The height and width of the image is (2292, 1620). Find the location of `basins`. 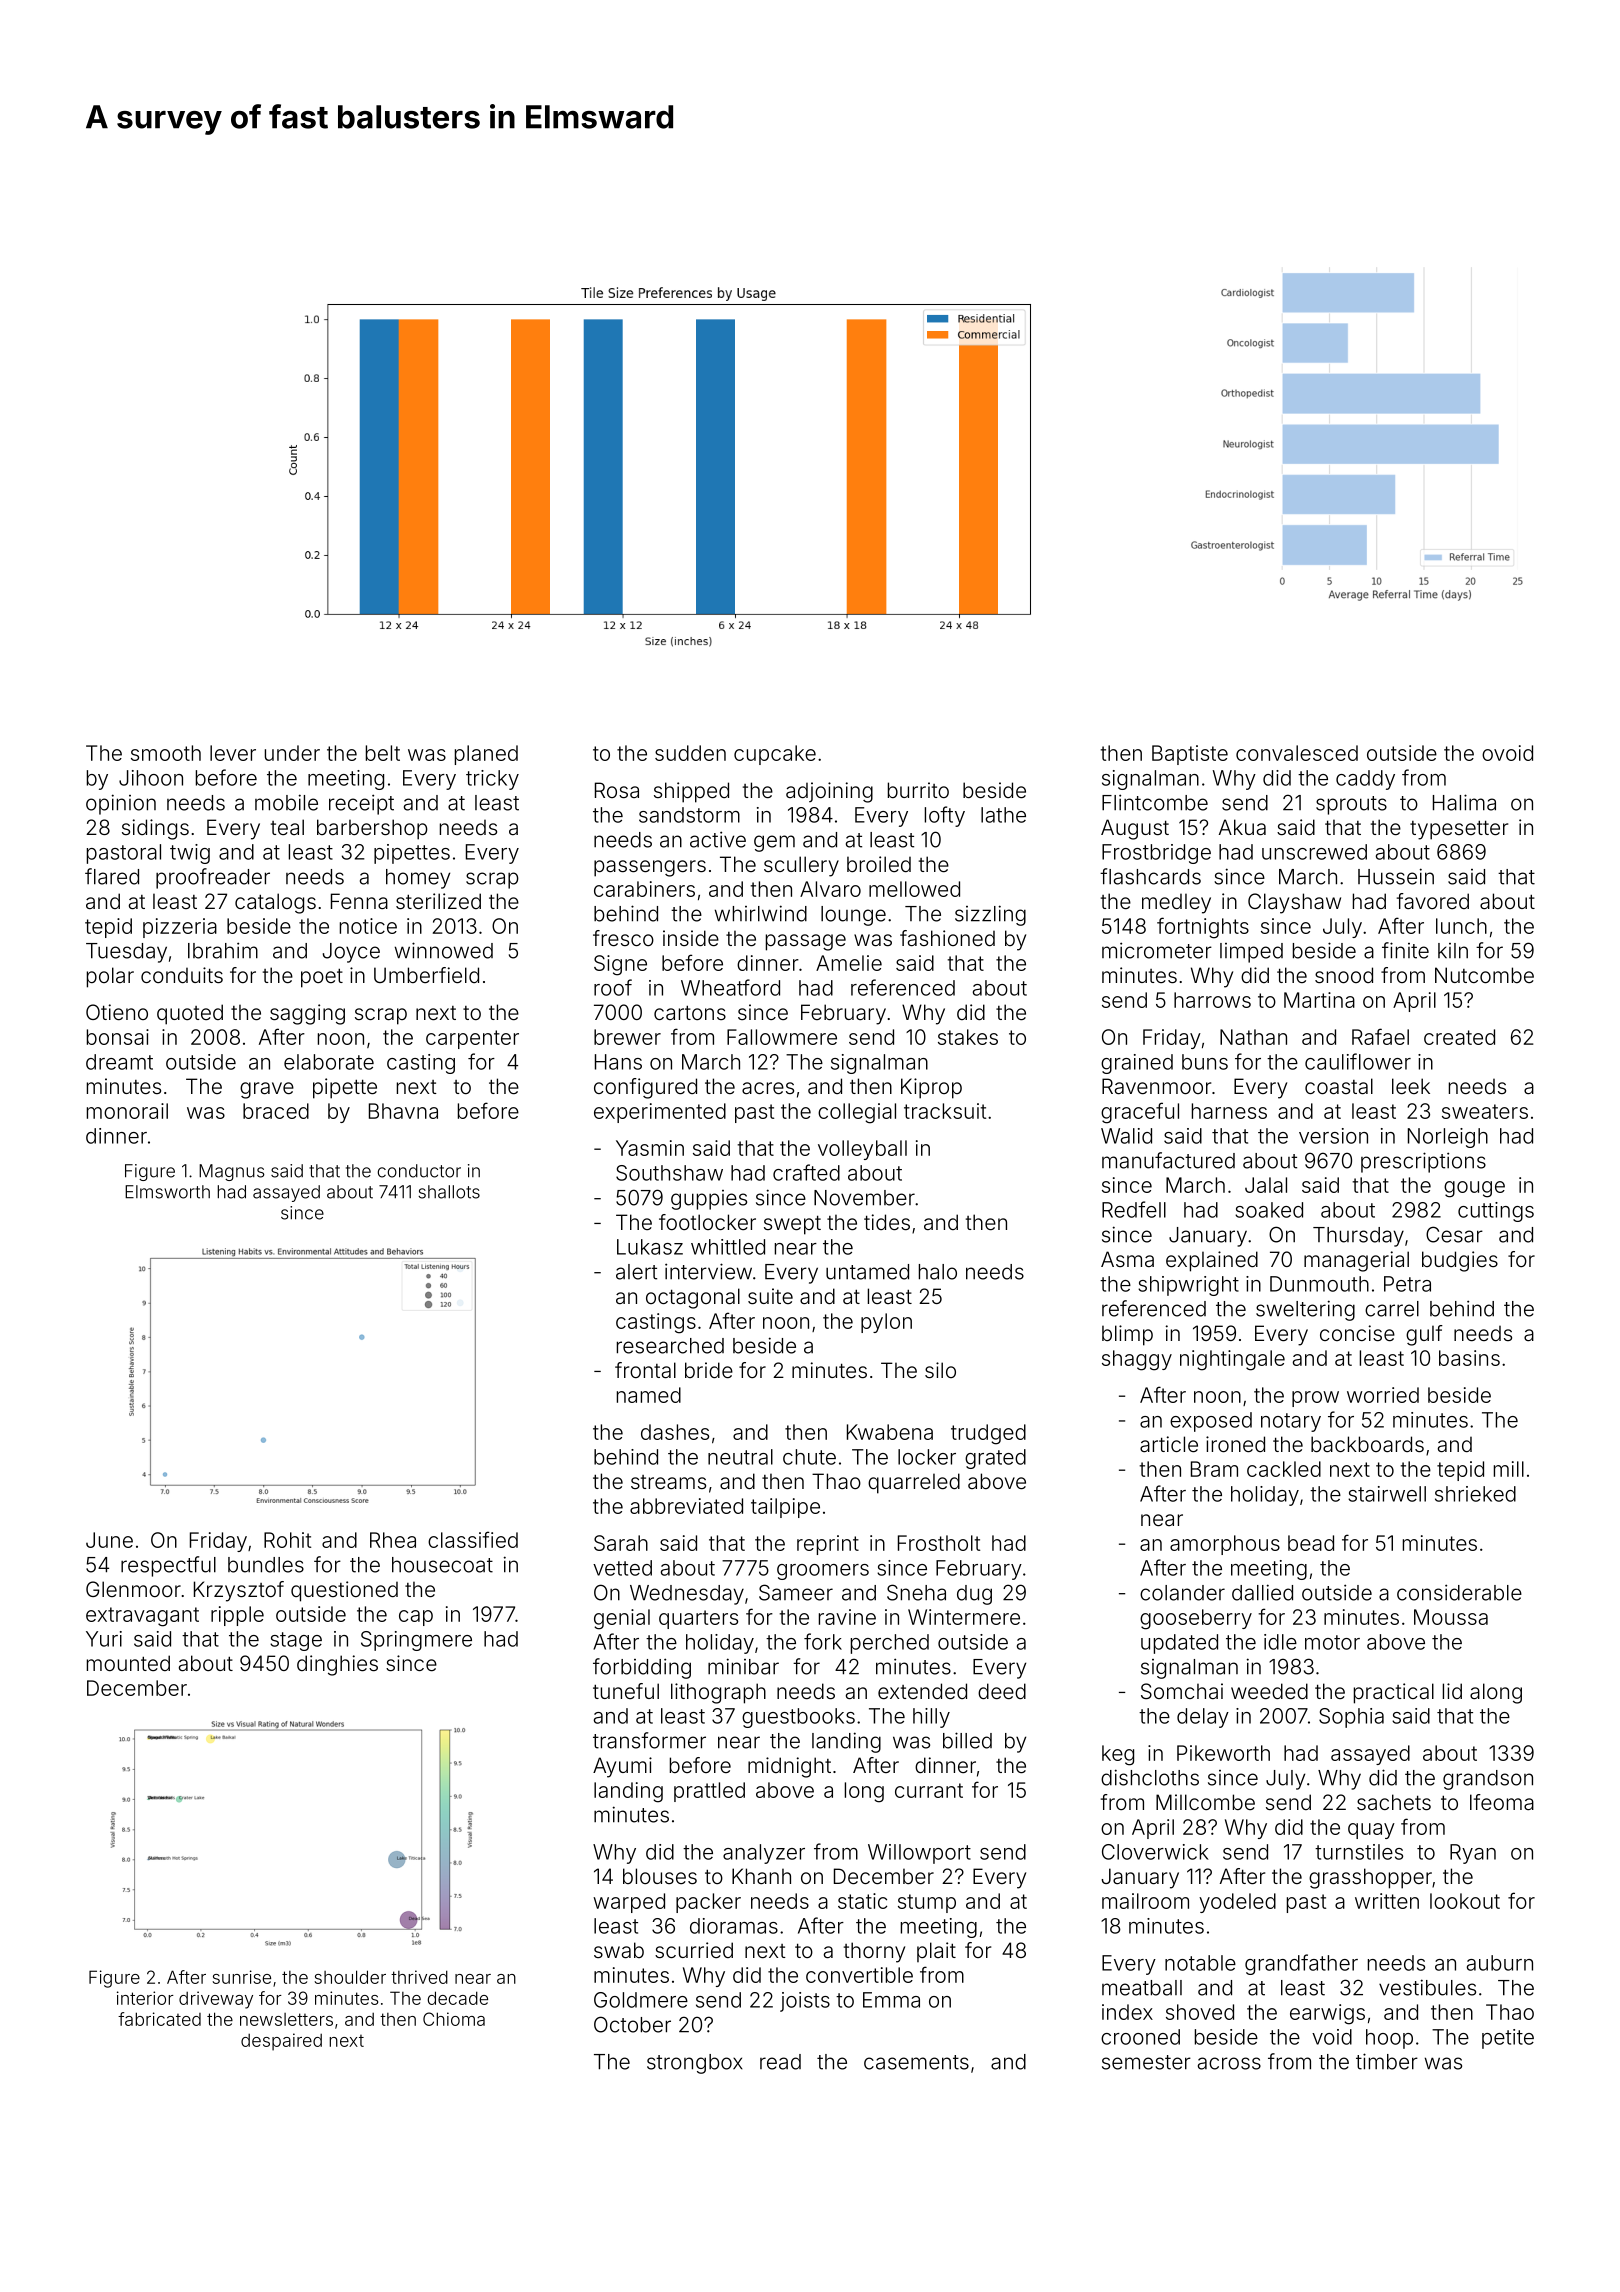

basins is located at coordinates (1469, 1358).
